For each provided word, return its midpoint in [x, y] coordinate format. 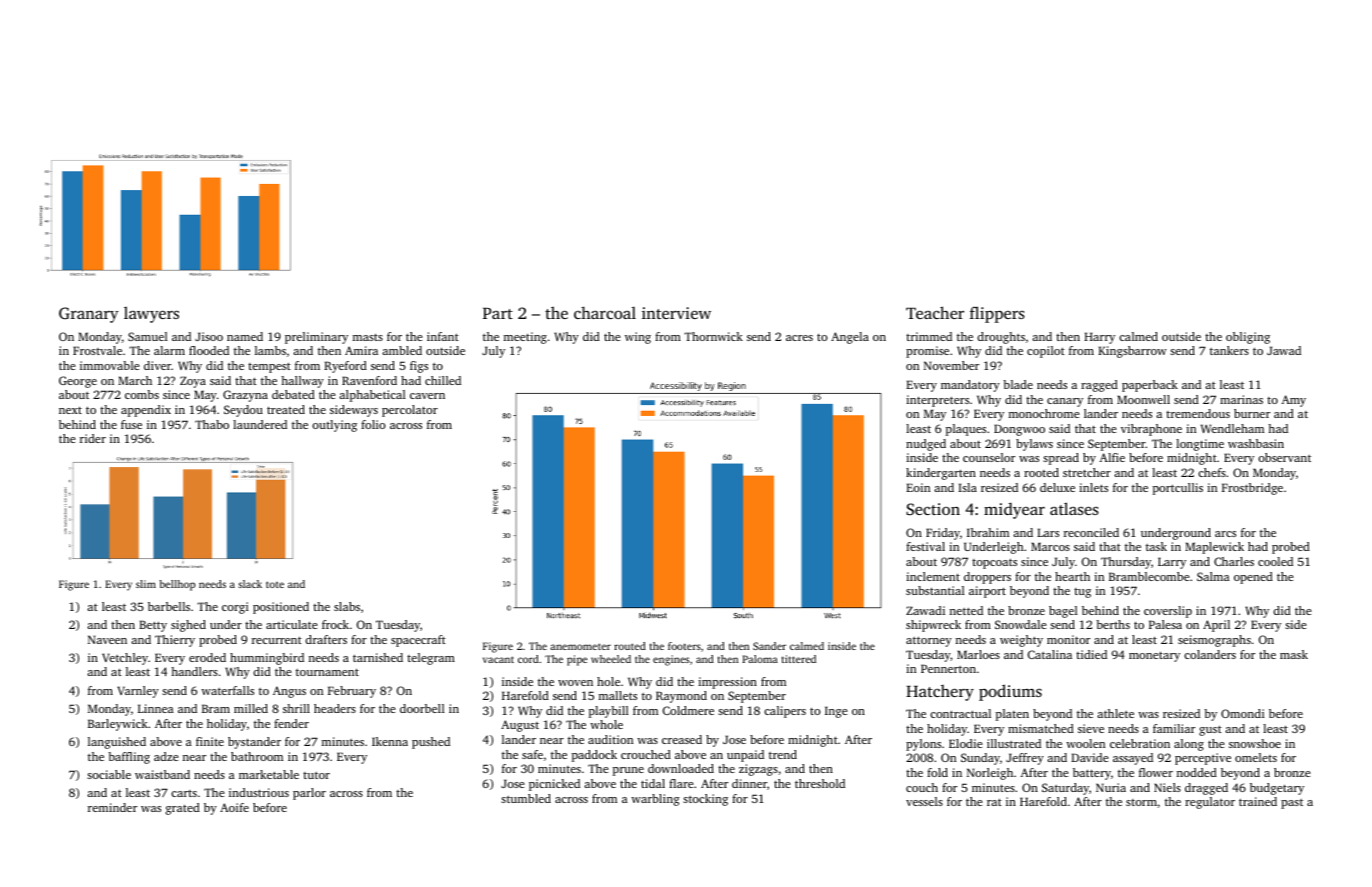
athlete [1115, 713]
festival [925, 546]
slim [146, 584]
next [70, 410]
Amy [1293, 401]
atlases [1074, 508]
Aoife [234, 807]
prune [628, 771]
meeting [525, 338]
